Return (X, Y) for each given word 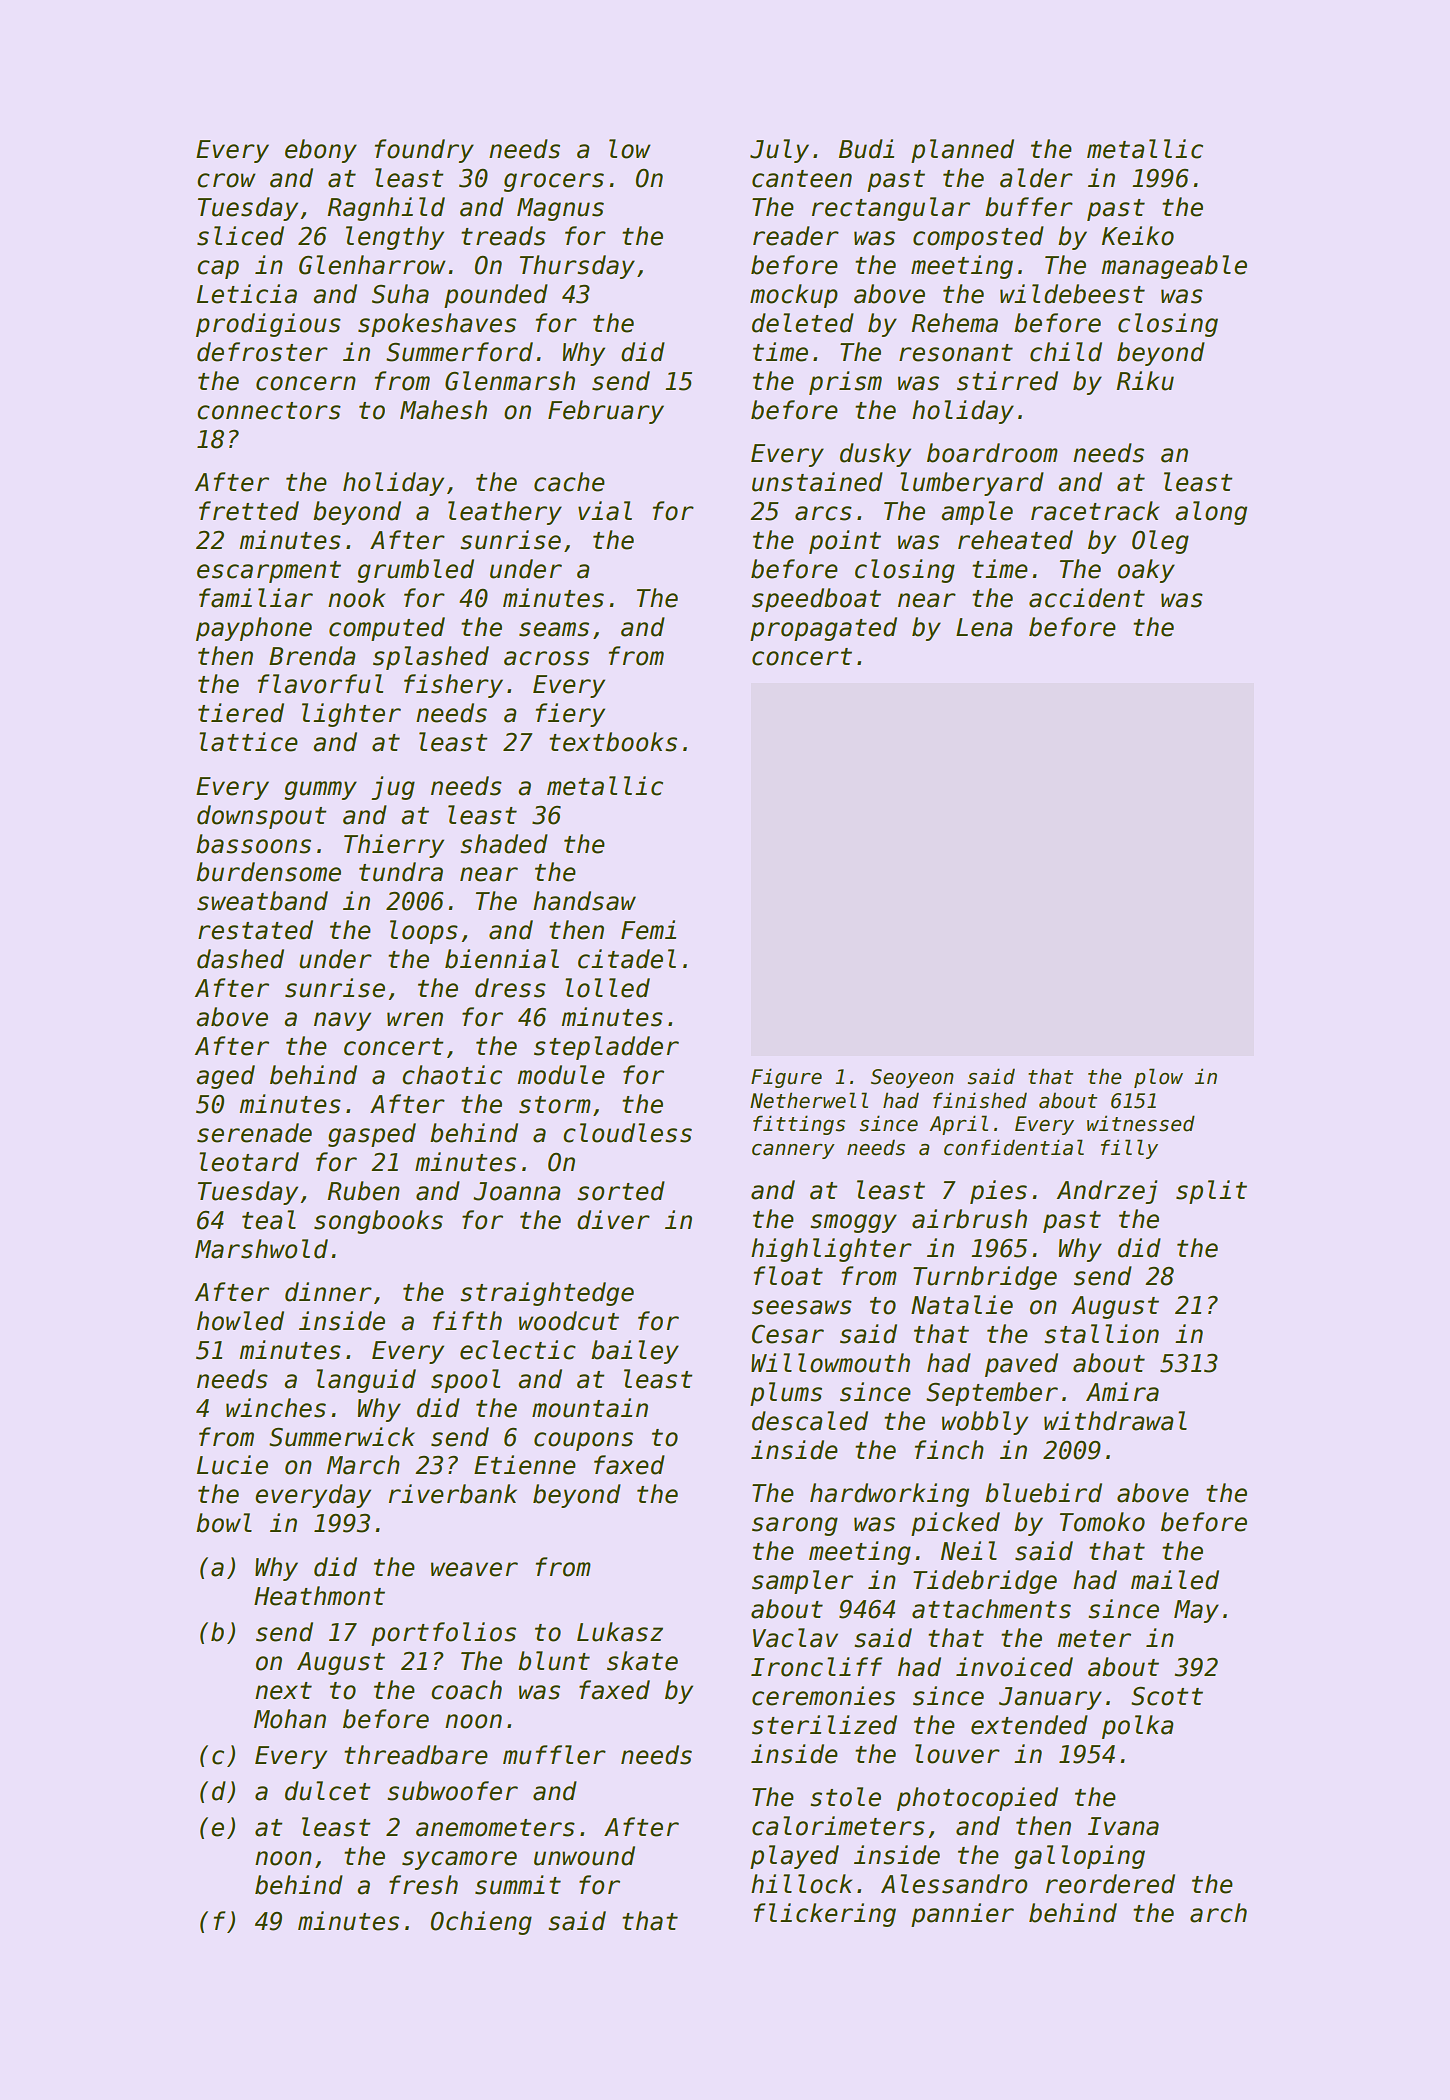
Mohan (290, 1719)
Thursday (577, 267)
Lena (984, 627)
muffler (554, 1755)
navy (342, 1021)
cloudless (627, 1133)
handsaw (584, 901)
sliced (240, 236)
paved (1021, 1365)
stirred (1007, 381)
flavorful (320, 684)
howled (240, 1321)
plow (1158, 1078)
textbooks (613, 742)
